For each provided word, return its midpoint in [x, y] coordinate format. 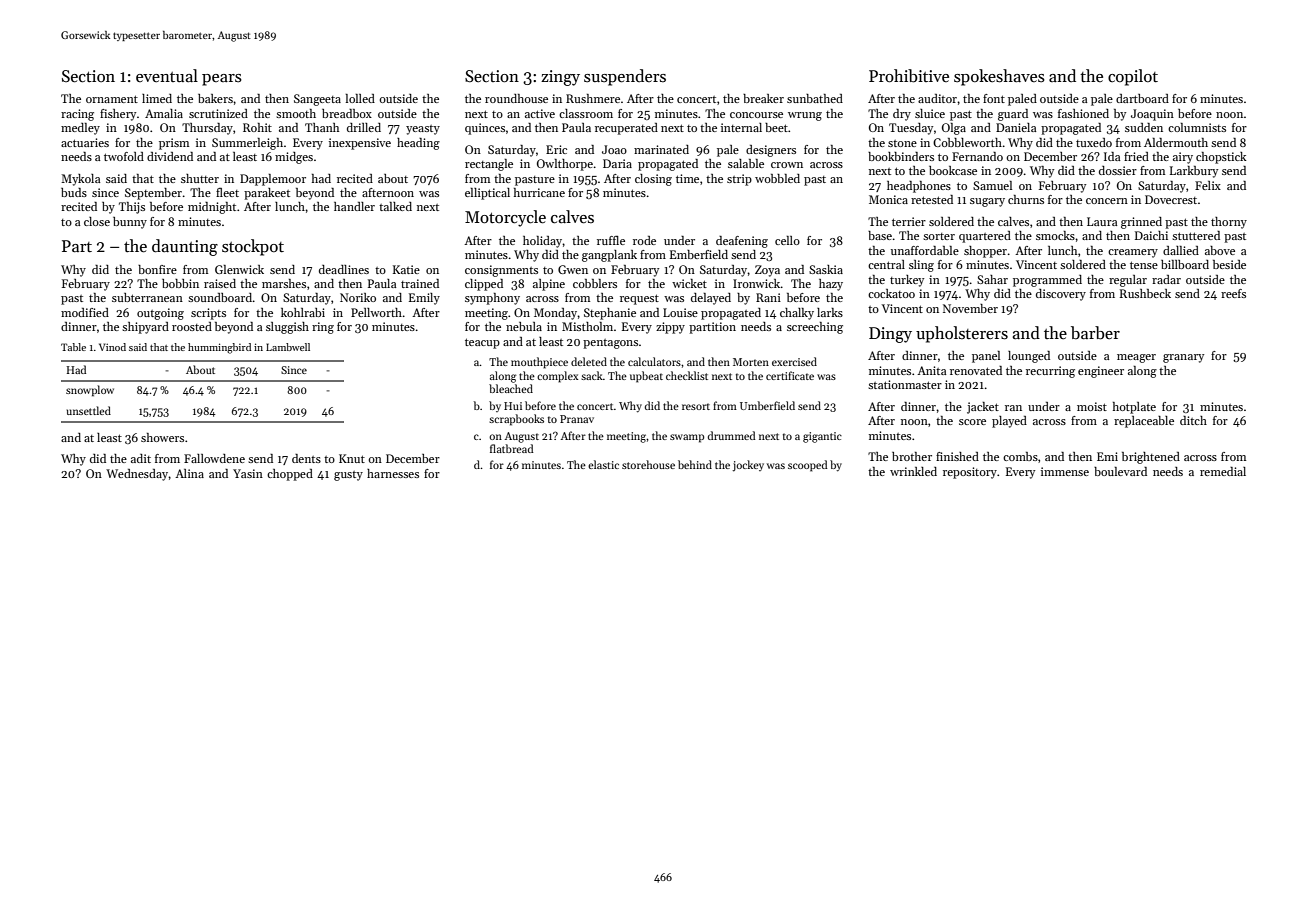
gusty [348, 476]
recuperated [626, 129]
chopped [290, 475]
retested [932, 199]
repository [970, 473]
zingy [560, 78]
